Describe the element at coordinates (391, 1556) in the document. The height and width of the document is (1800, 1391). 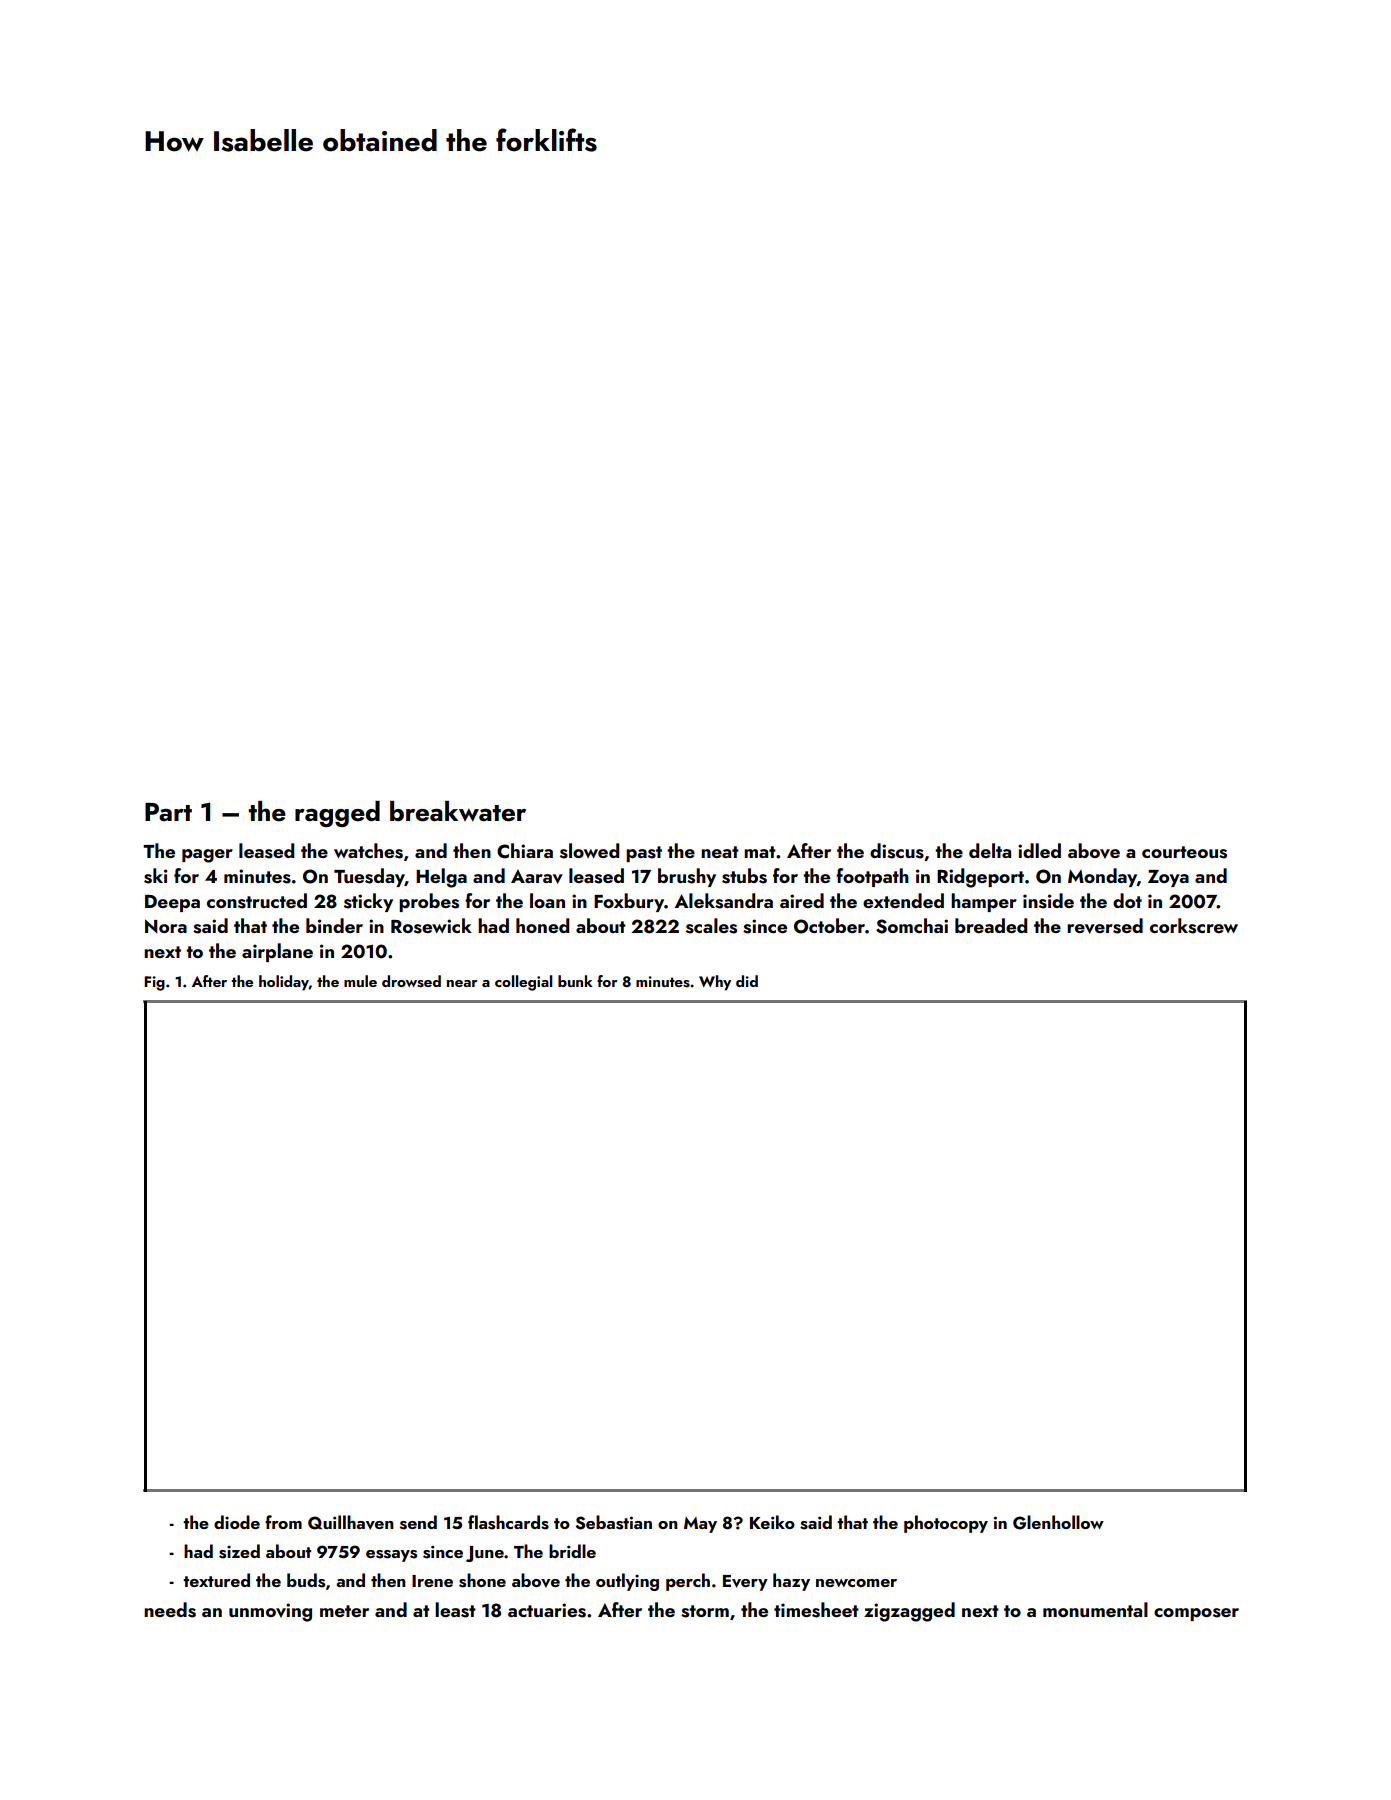
I see `essays` at that location.
